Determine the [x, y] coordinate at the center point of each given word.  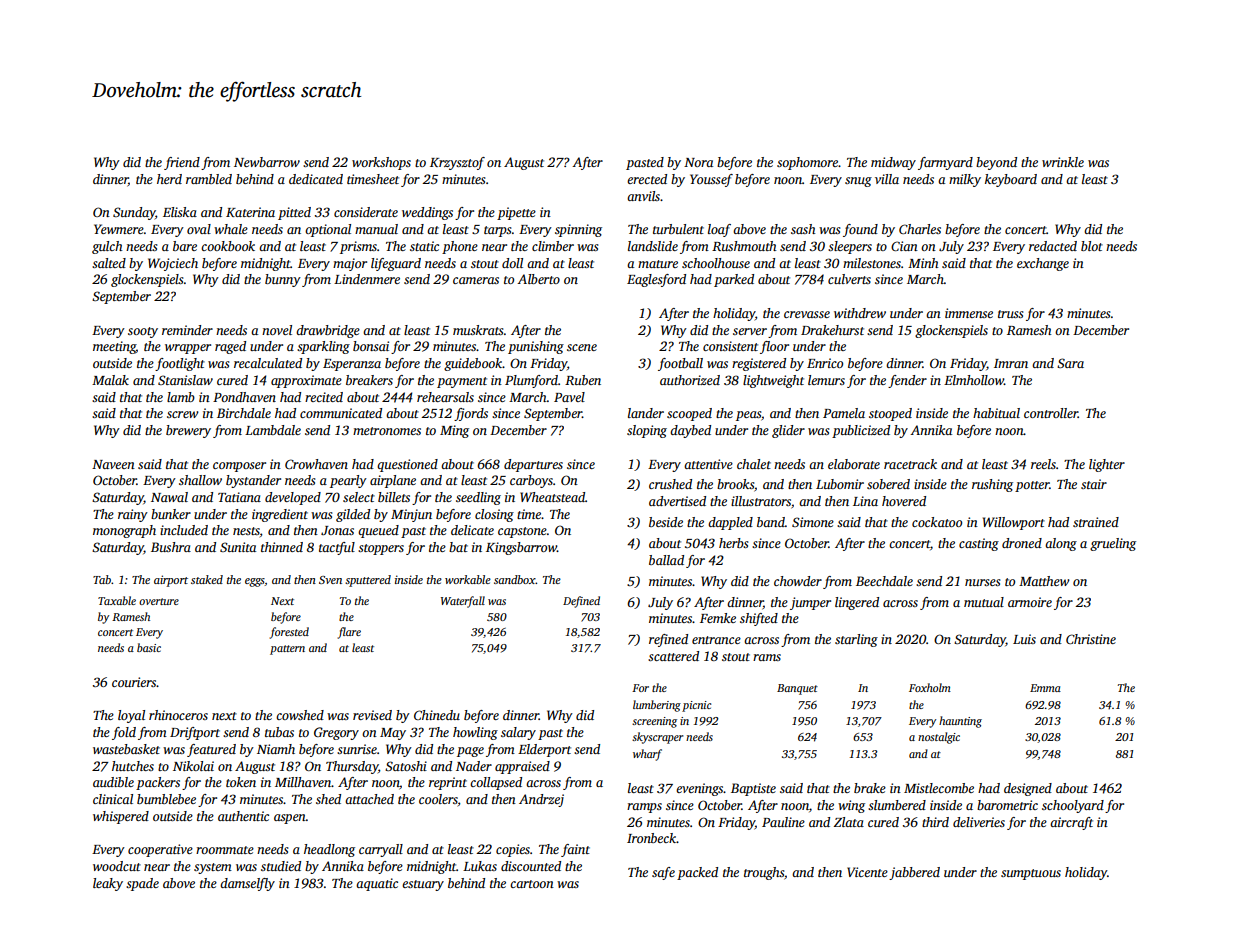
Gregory [336, 733]
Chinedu [437, 715]
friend [182, 163]
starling [856, 640]
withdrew [860, 313]
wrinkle [1063, 162]
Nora [698, 162]
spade [142, 884]
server [750, 331]
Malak [110, 380]
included [184, 530]
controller [1051, 413]
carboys [531, 481]
